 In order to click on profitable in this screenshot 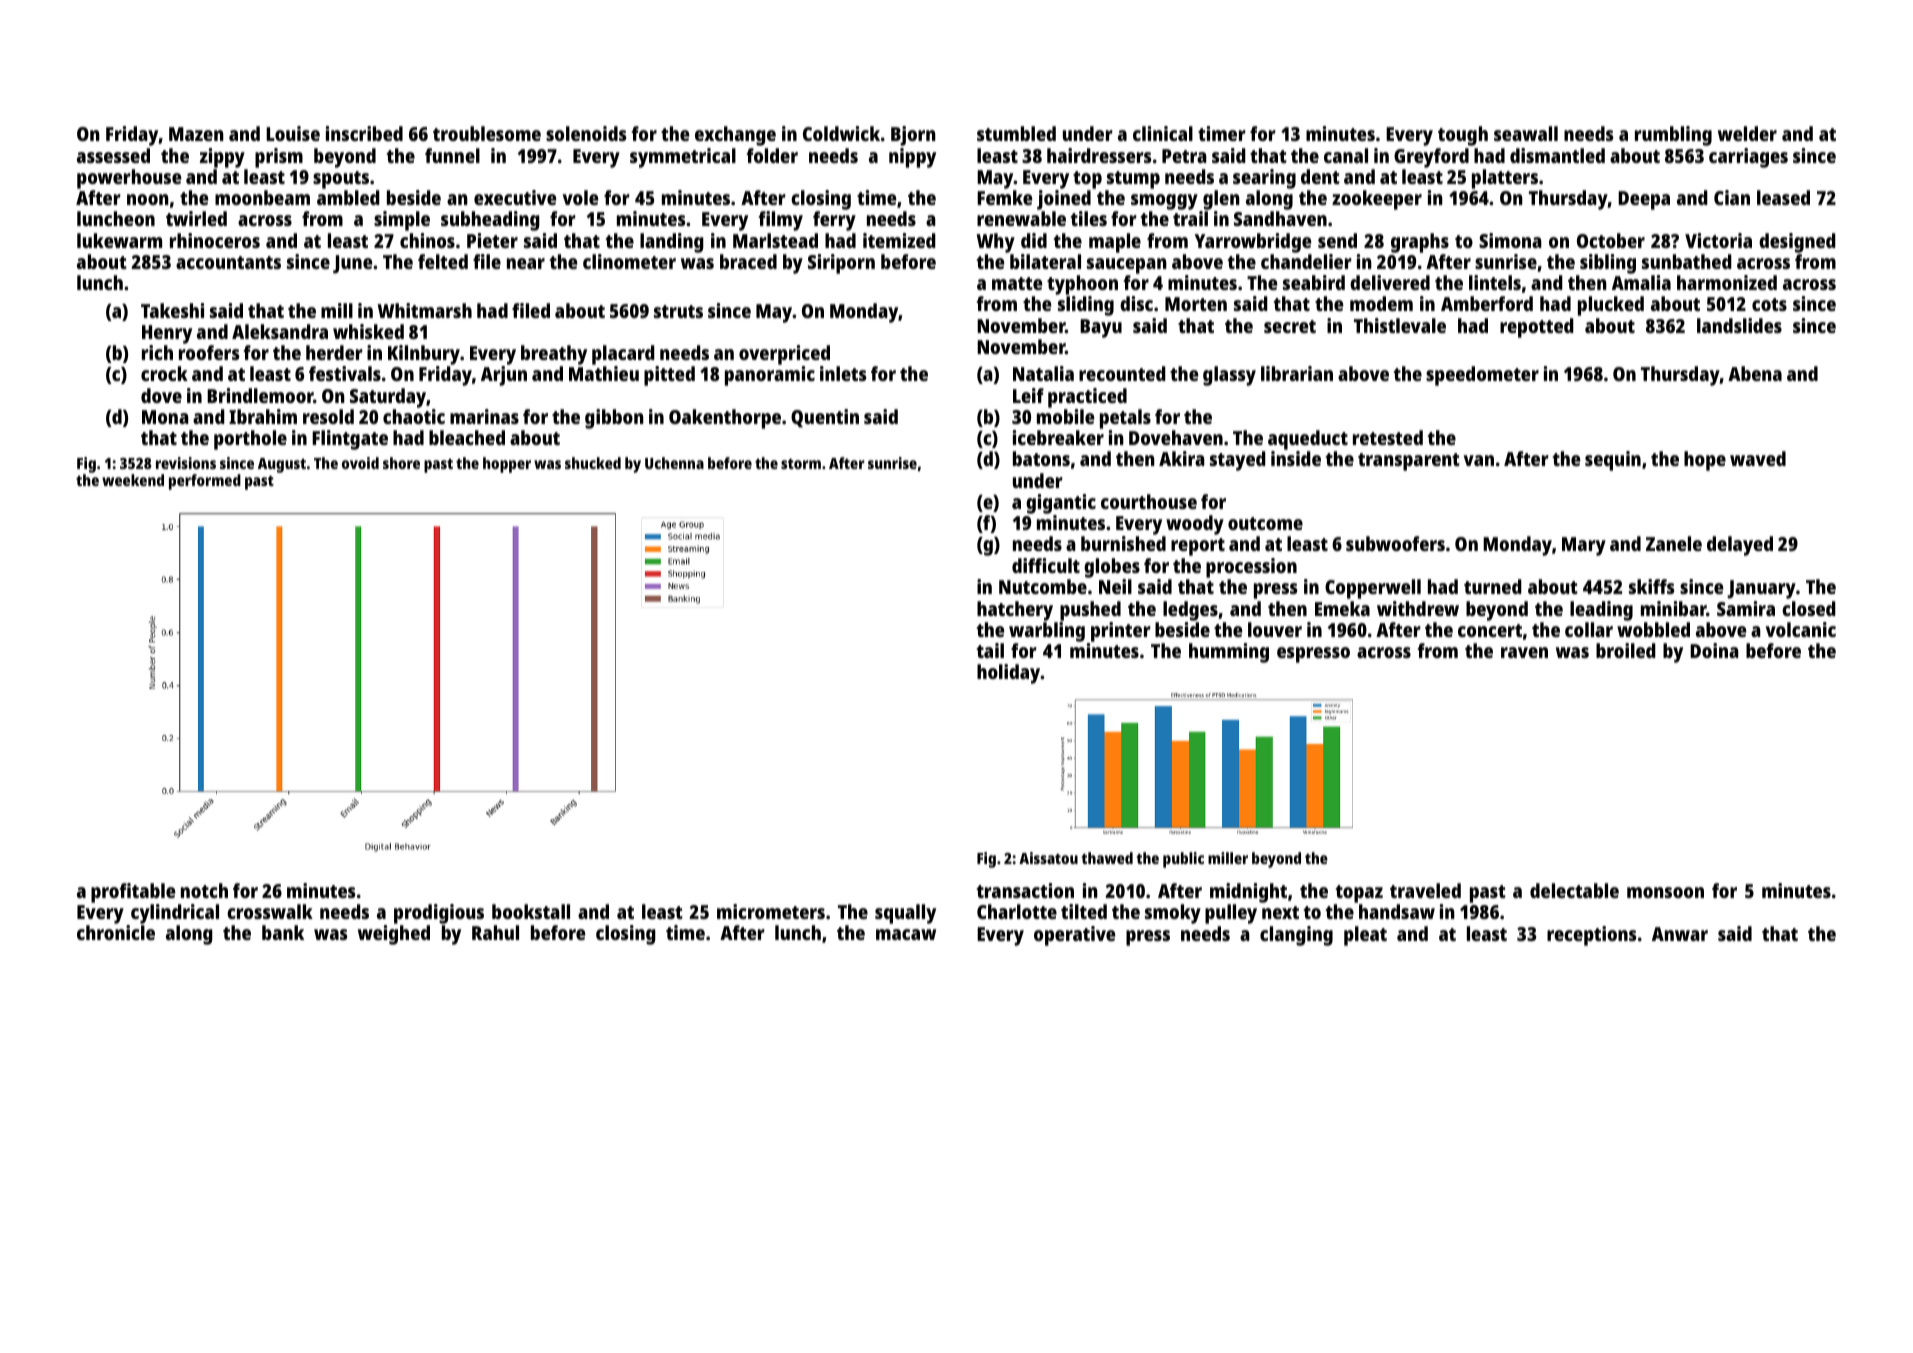, I will do `click(133, 893)`.
